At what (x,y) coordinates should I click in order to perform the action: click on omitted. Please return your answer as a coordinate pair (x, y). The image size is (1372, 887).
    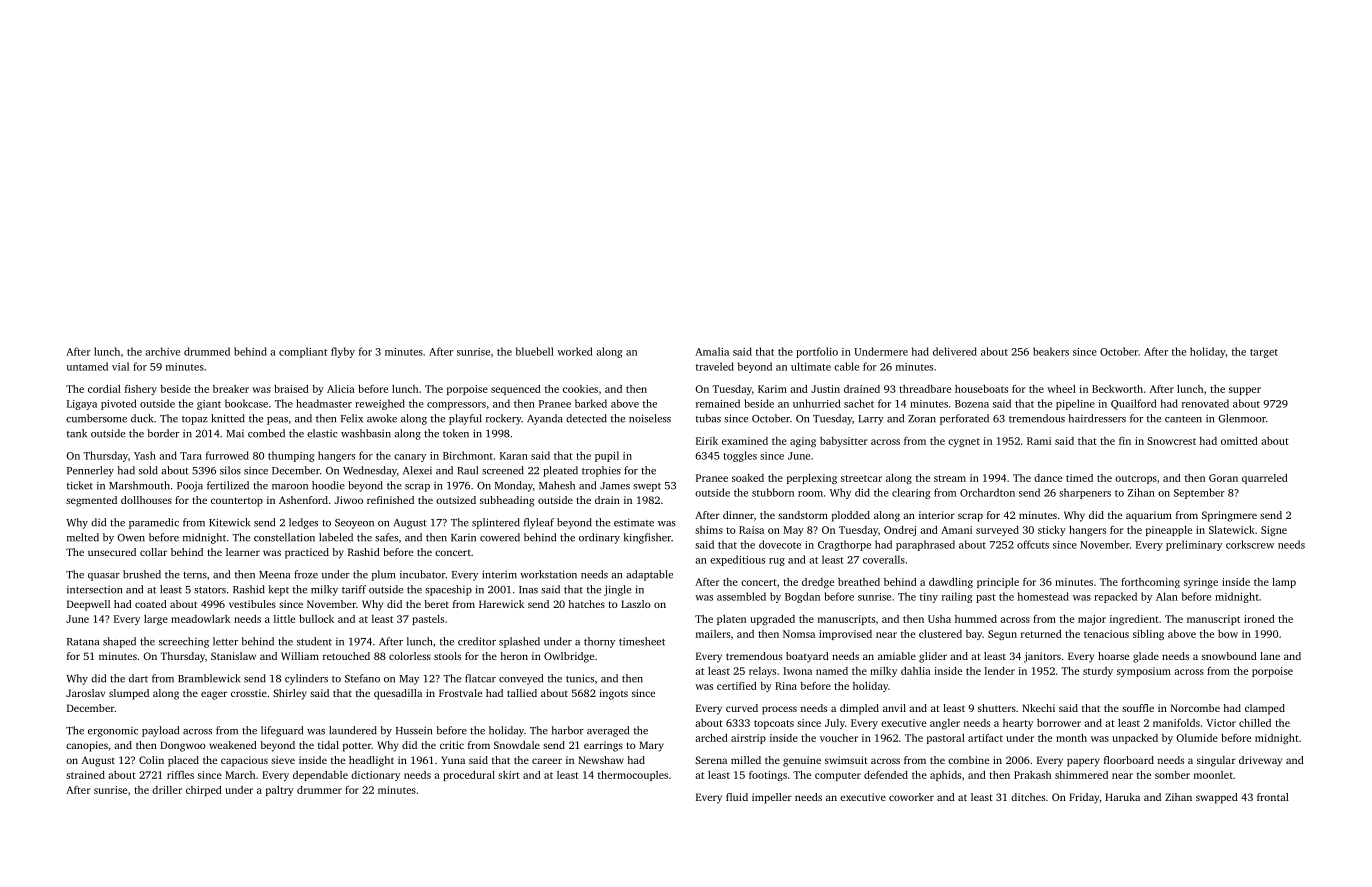
    Looking at the image, I should click on (1239, 441).
